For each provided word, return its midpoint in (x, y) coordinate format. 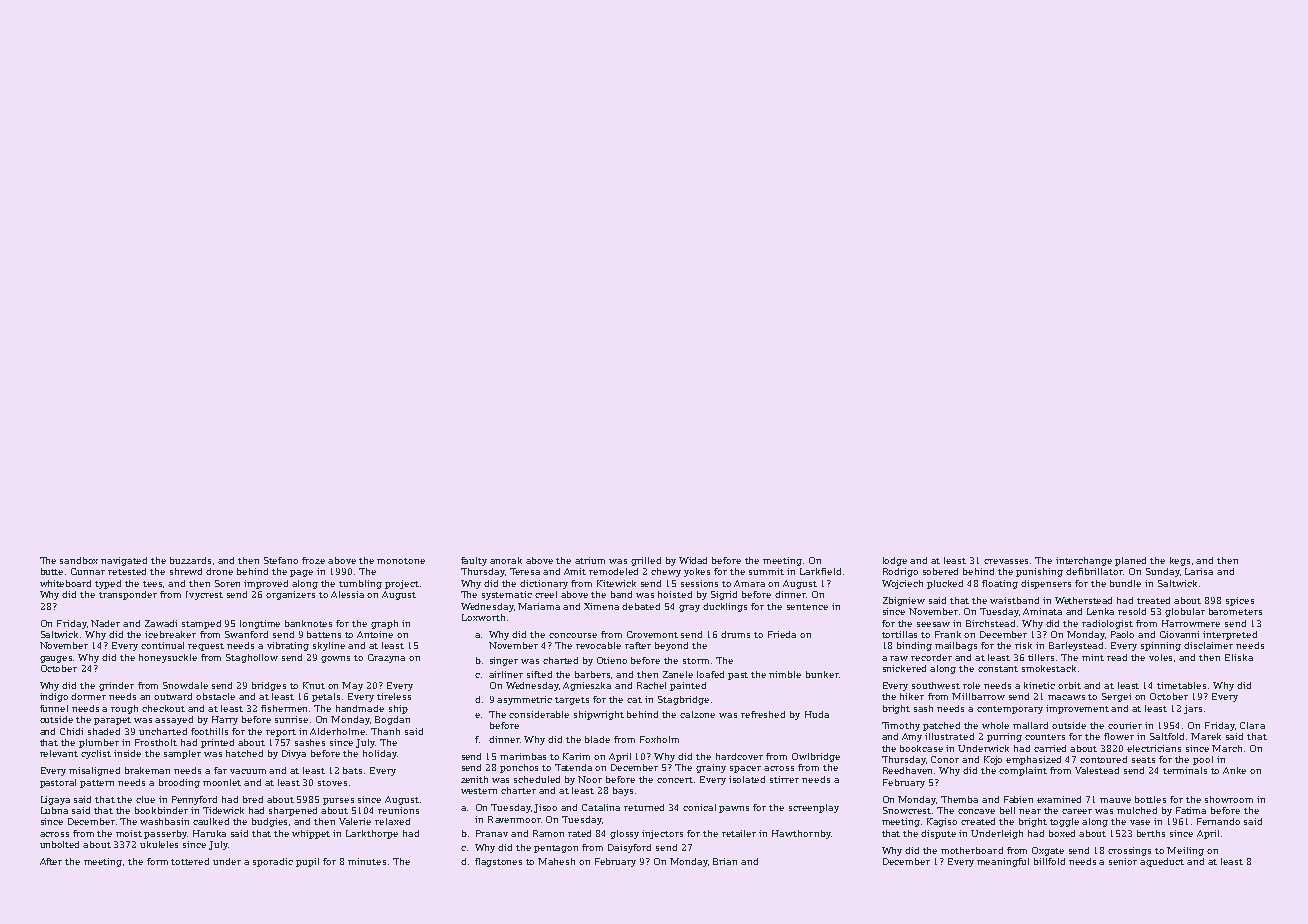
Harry (225, 720)
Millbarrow (978, 696)
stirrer (784, 779)
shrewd (186, 571)
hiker (912, 696)
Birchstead (990, 623)
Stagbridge (683, 700)
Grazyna (386, 658)
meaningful (1003, 862)
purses (338, 801)
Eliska (1239, 657)
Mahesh (556, 861)
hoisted (675, 594)
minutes (367, 861)
